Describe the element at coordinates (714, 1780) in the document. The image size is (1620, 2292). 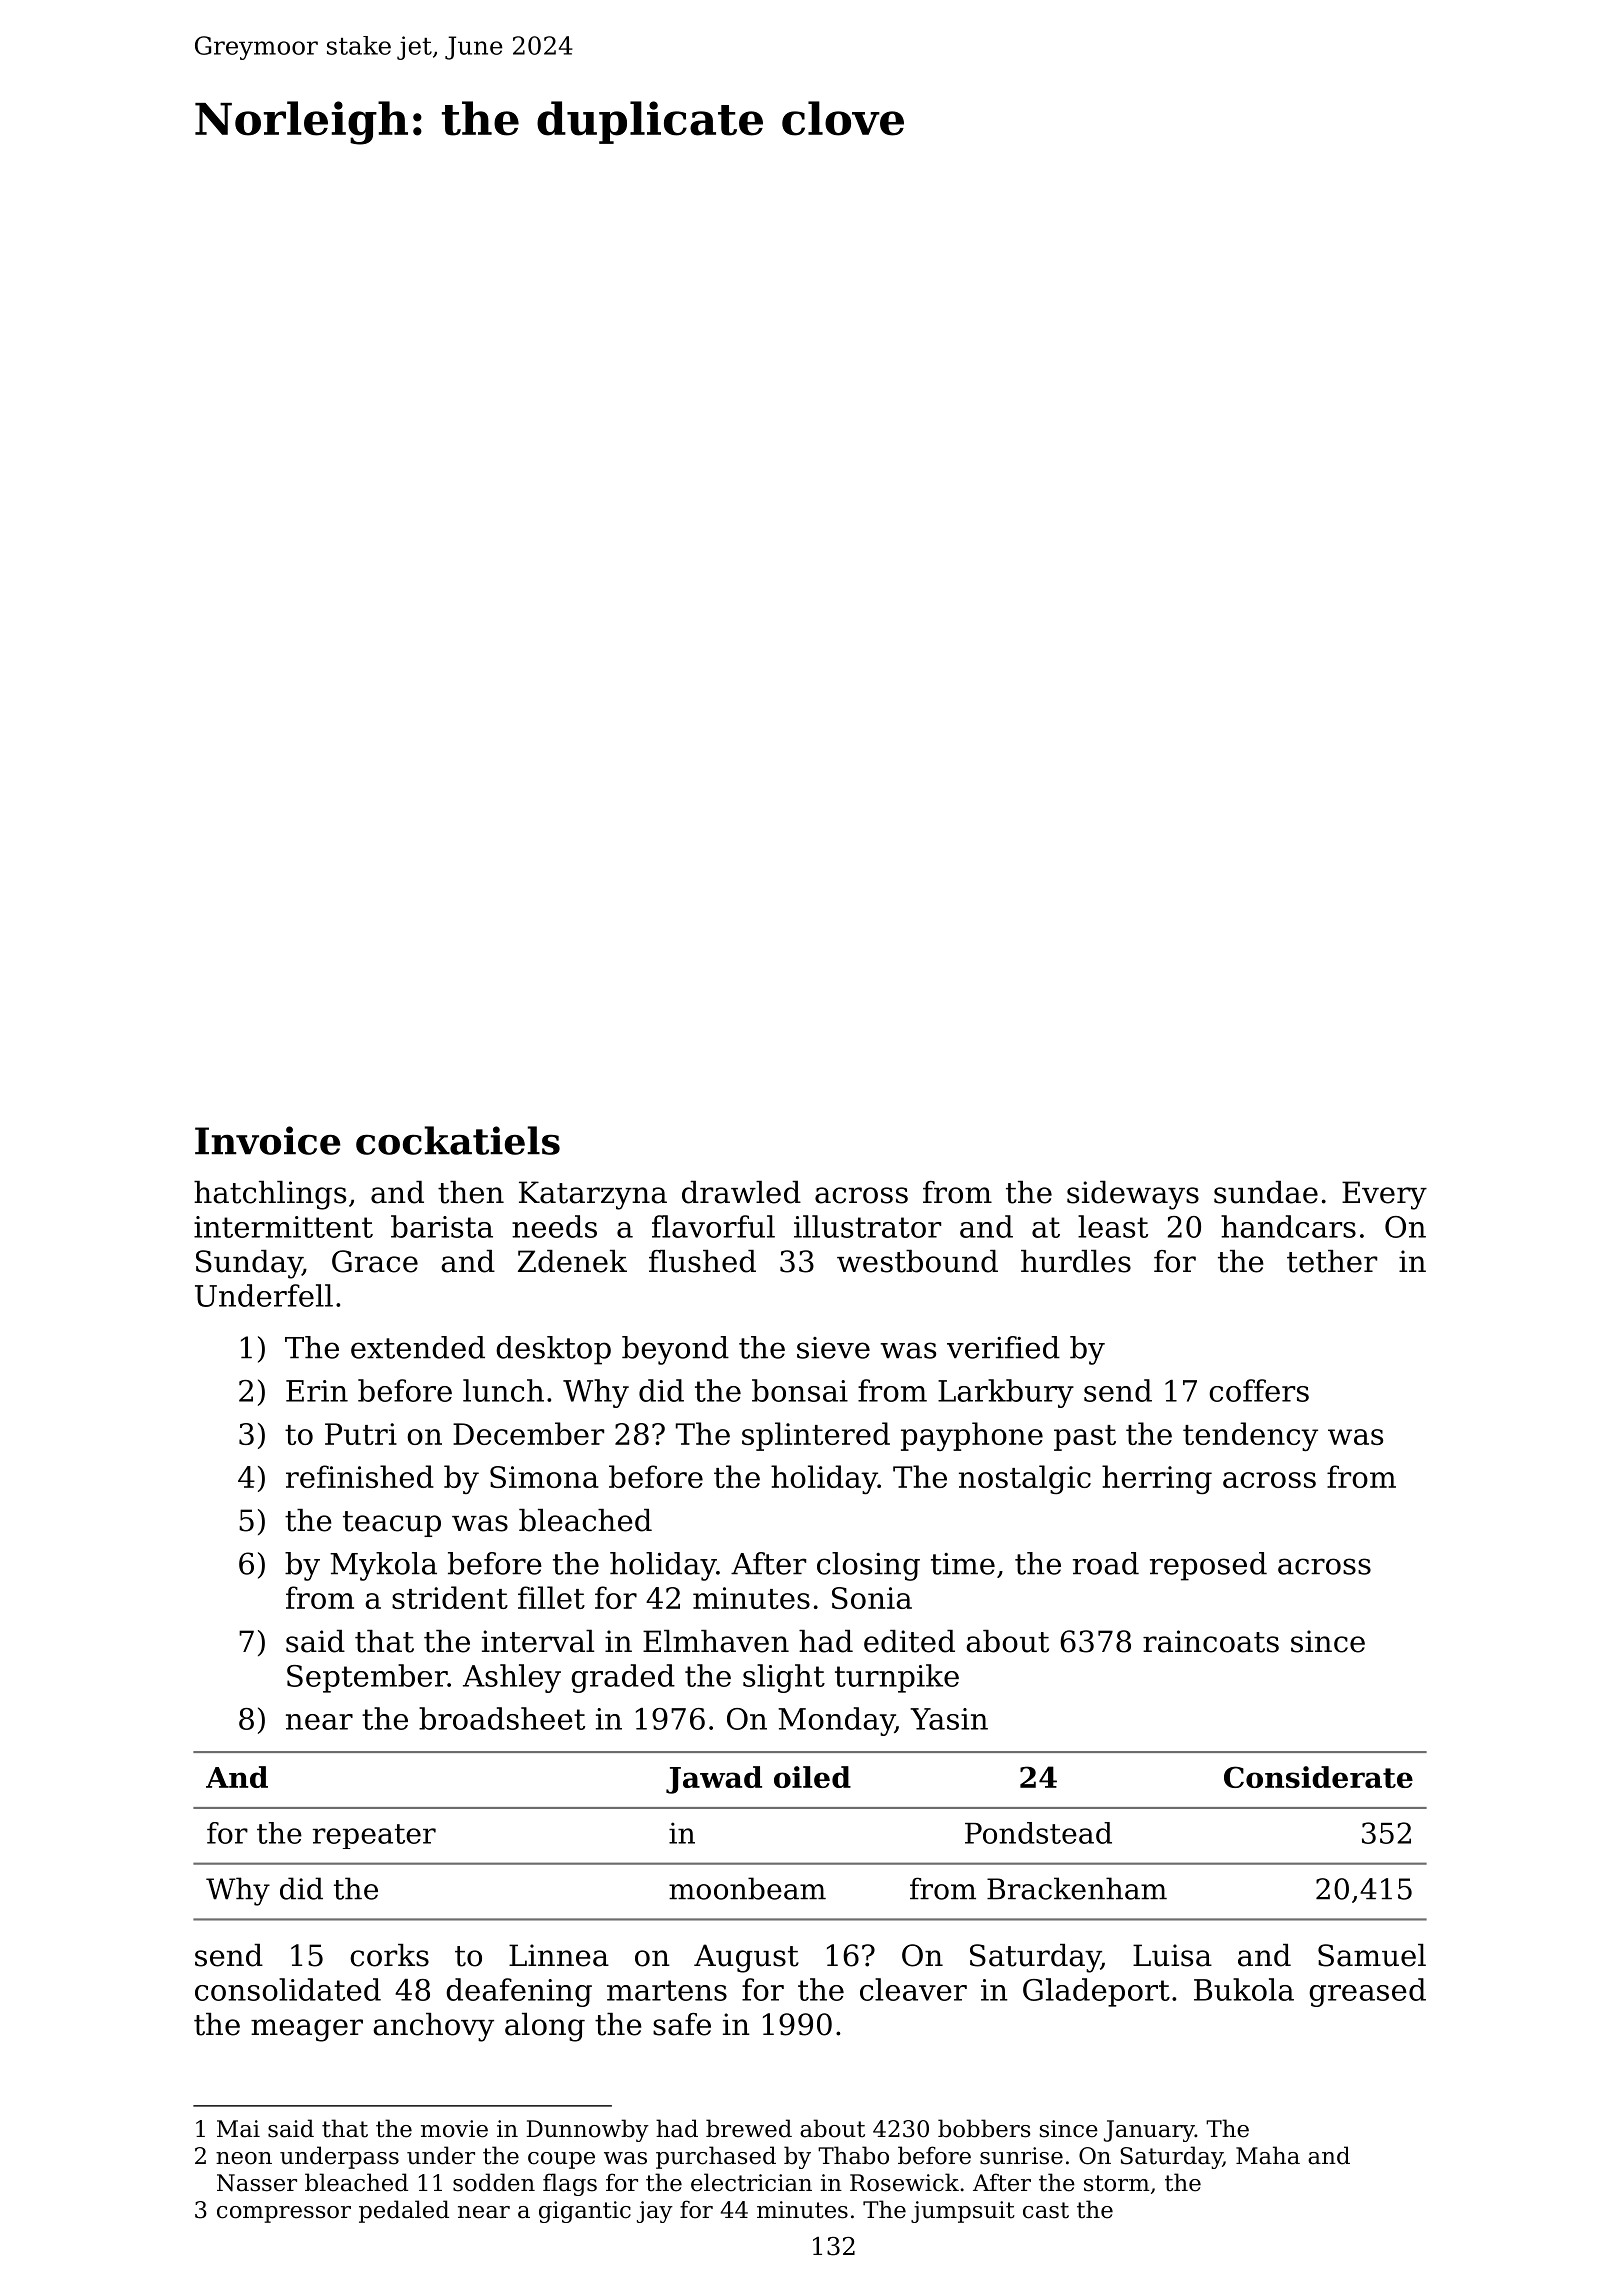
I see `Jawad` at that location.
